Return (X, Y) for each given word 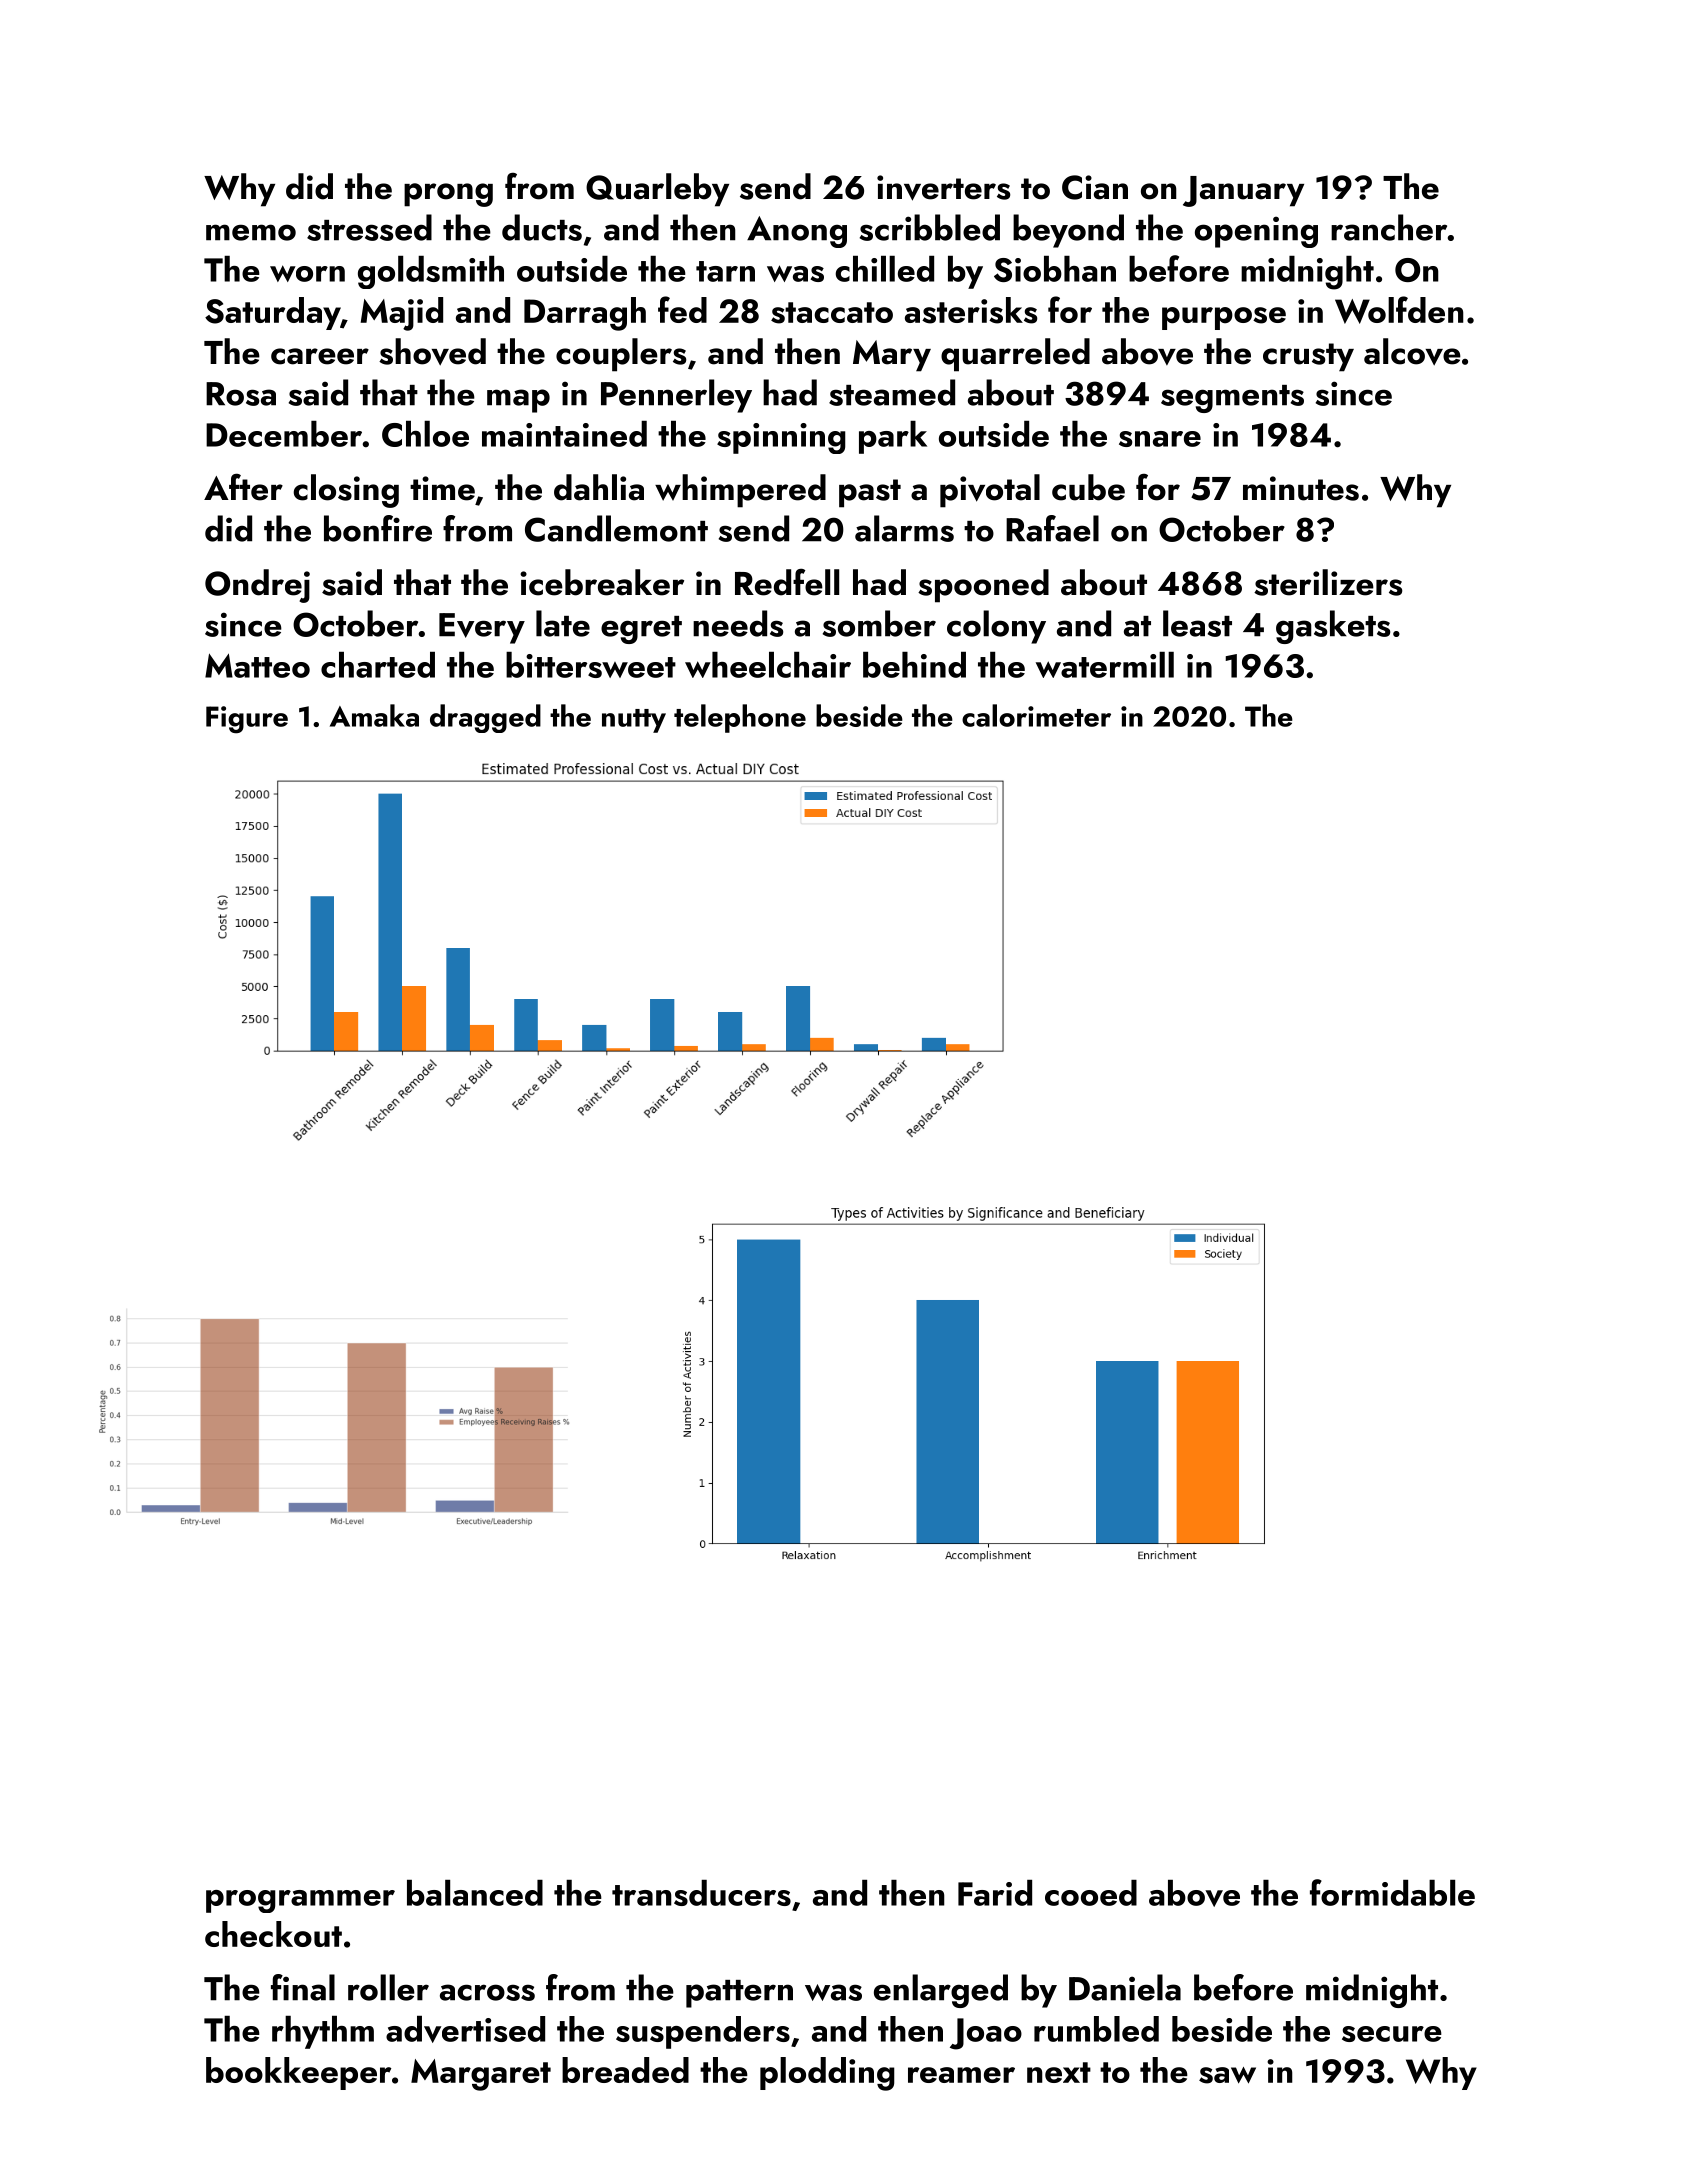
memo (251, 232)
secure (1392, 2034)
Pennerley (676, 396)
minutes (1301, 488)
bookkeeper (298, 2073)
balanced (475, 1893)
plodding (827, 2074)
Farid (995, 1893)
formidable (1392, 1892)
